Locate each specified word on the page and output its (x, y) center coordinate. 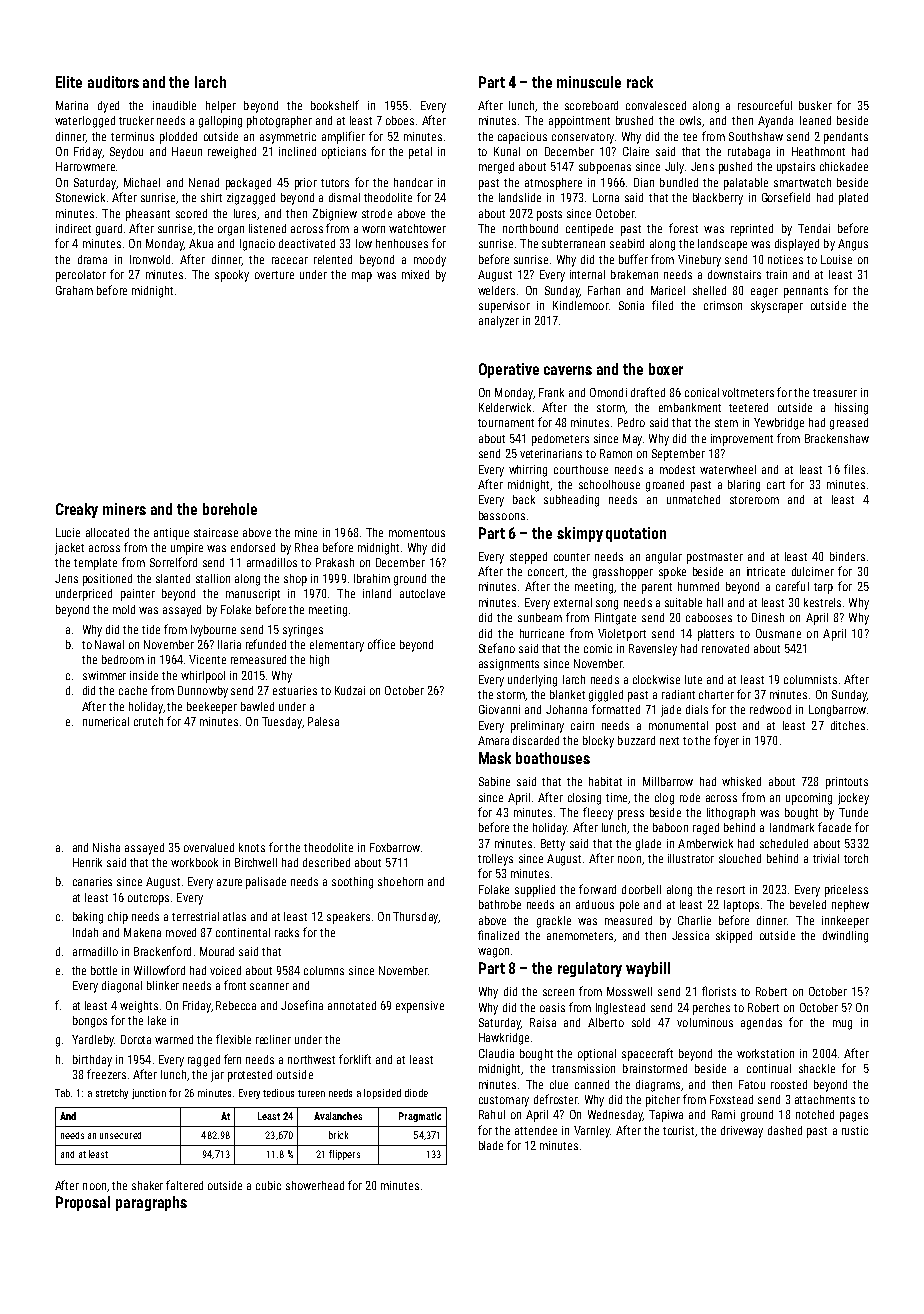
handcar (413, 182)
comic (598, 648)
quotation (636, 534)
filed (662, 305)
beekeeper (212, 708)
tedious (278, 1093)
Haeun (187, 151)
